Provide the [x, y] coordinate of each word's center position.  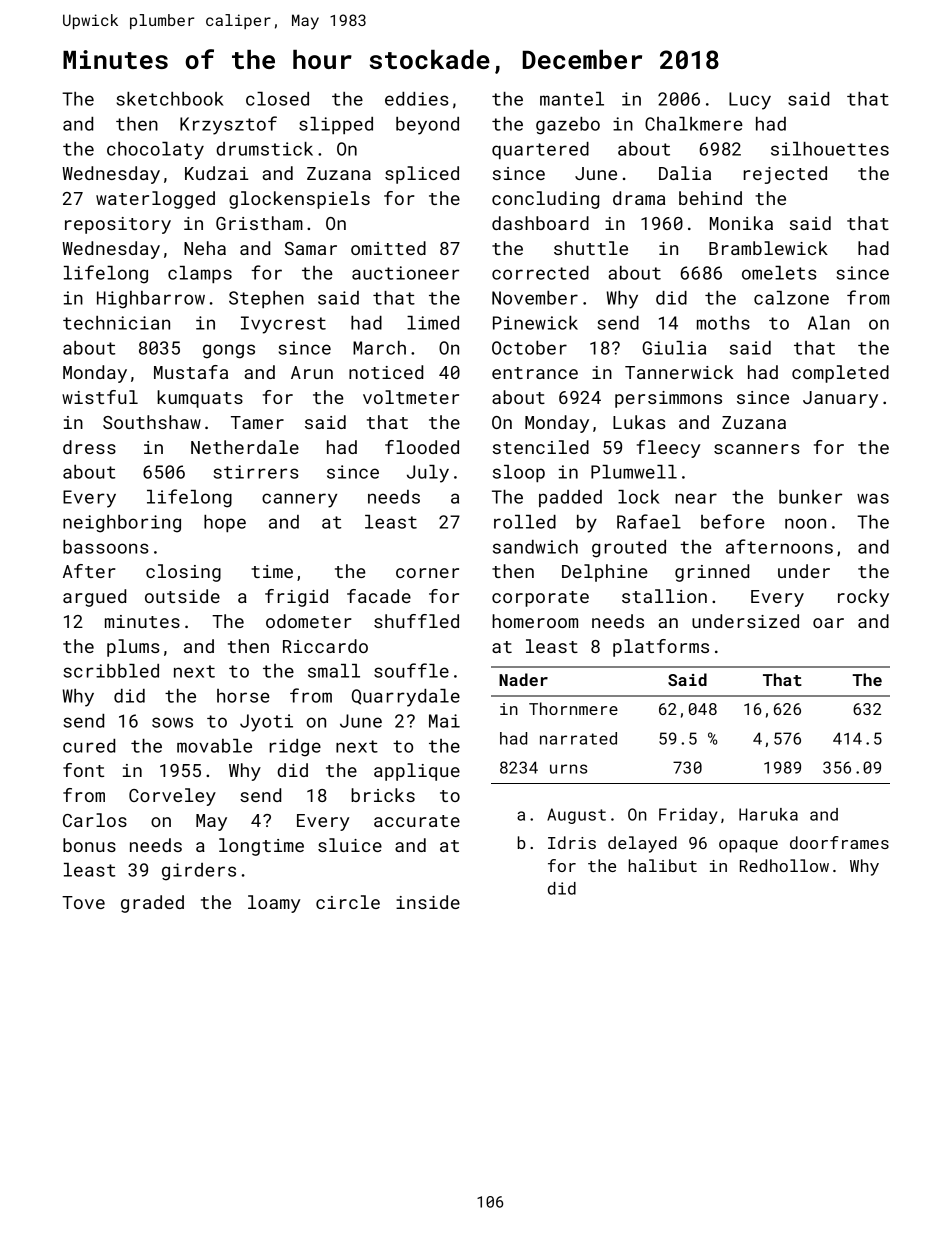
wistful [100, 397]
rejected [785, 175]
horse [243, 696]
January [840, 399]
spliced [422, 175]
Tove [83, 902]
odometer [309, 621]
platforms [661, 648]
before [733, 521]
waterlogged [155, 200]
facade [379, 596]
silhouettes [830, 149]
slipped [336, 125]
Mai [444, 721]
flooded [422, 447]
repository [118, 225]
